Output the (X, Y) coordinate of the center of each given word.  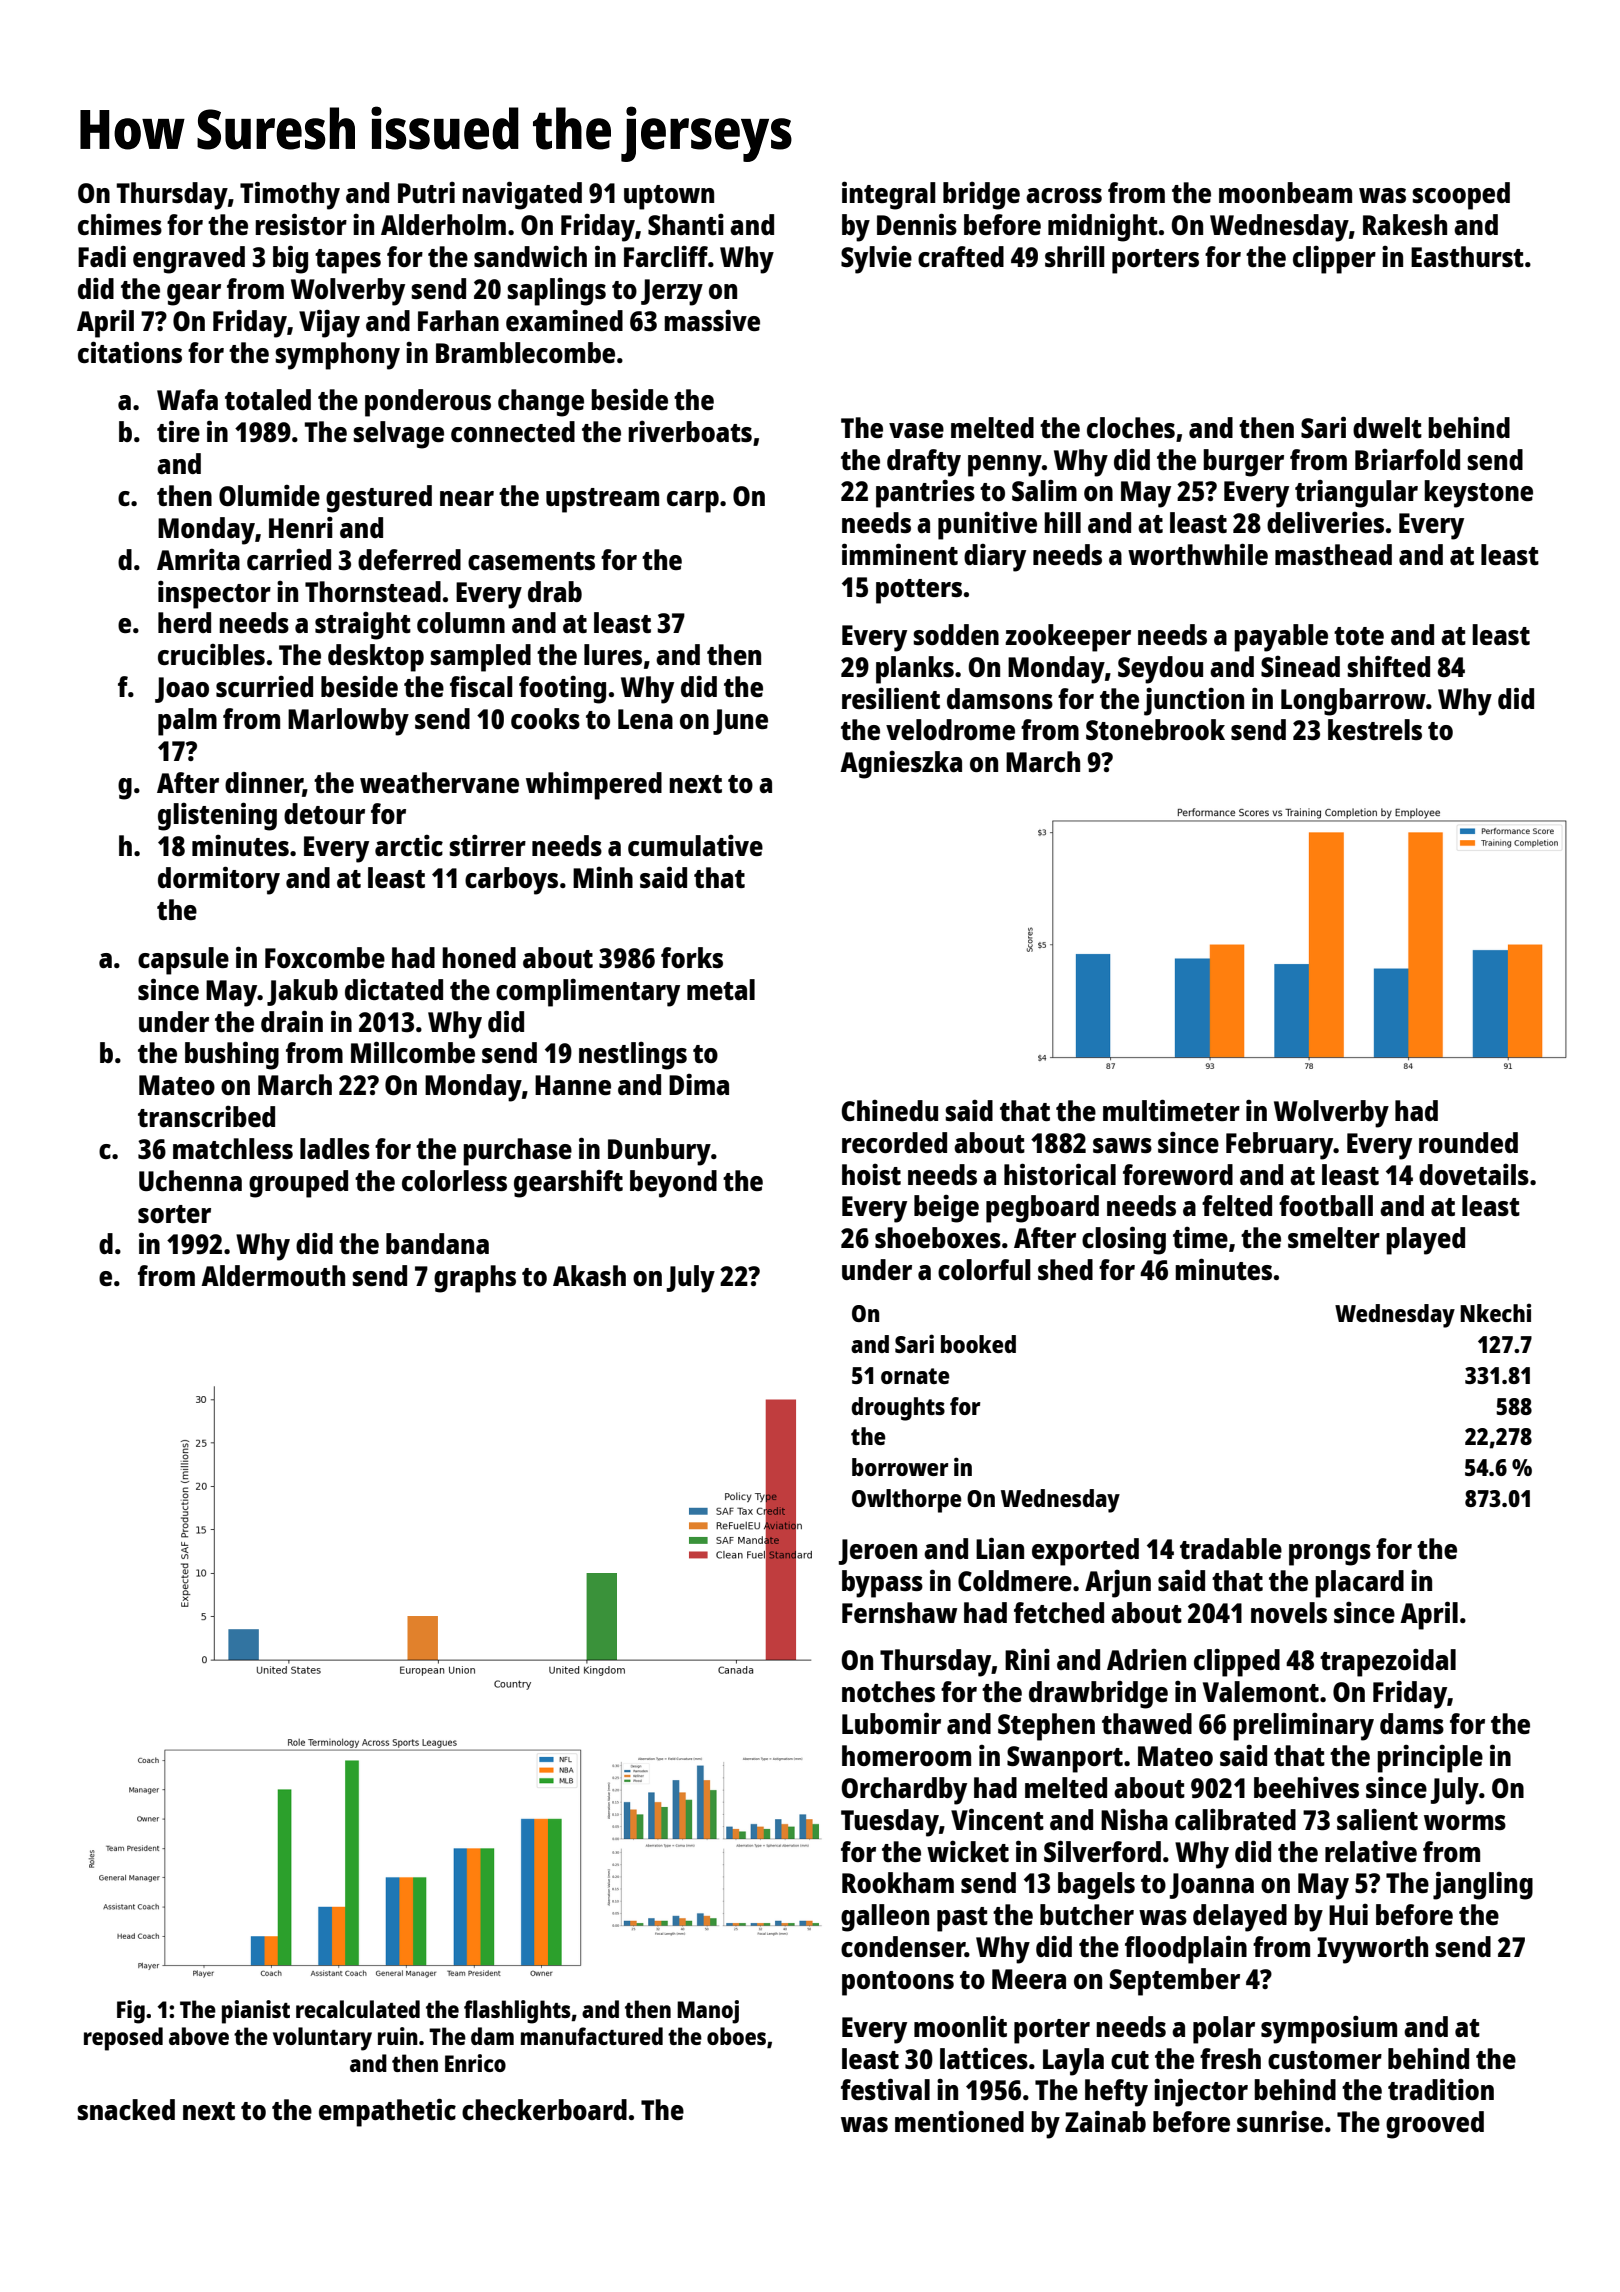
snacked (126, 2109)
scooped (1461, 196)
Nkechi (1495, 1312)
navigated (522, 195)
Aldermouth (273, 1275)
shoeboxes (938, 1237)
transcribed (206, 1116)
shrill (1075, 256)
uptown (669, 197)
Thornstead (373, 591)
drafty (924, 463)
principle (1430, 1758)
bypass (882, 1584)
